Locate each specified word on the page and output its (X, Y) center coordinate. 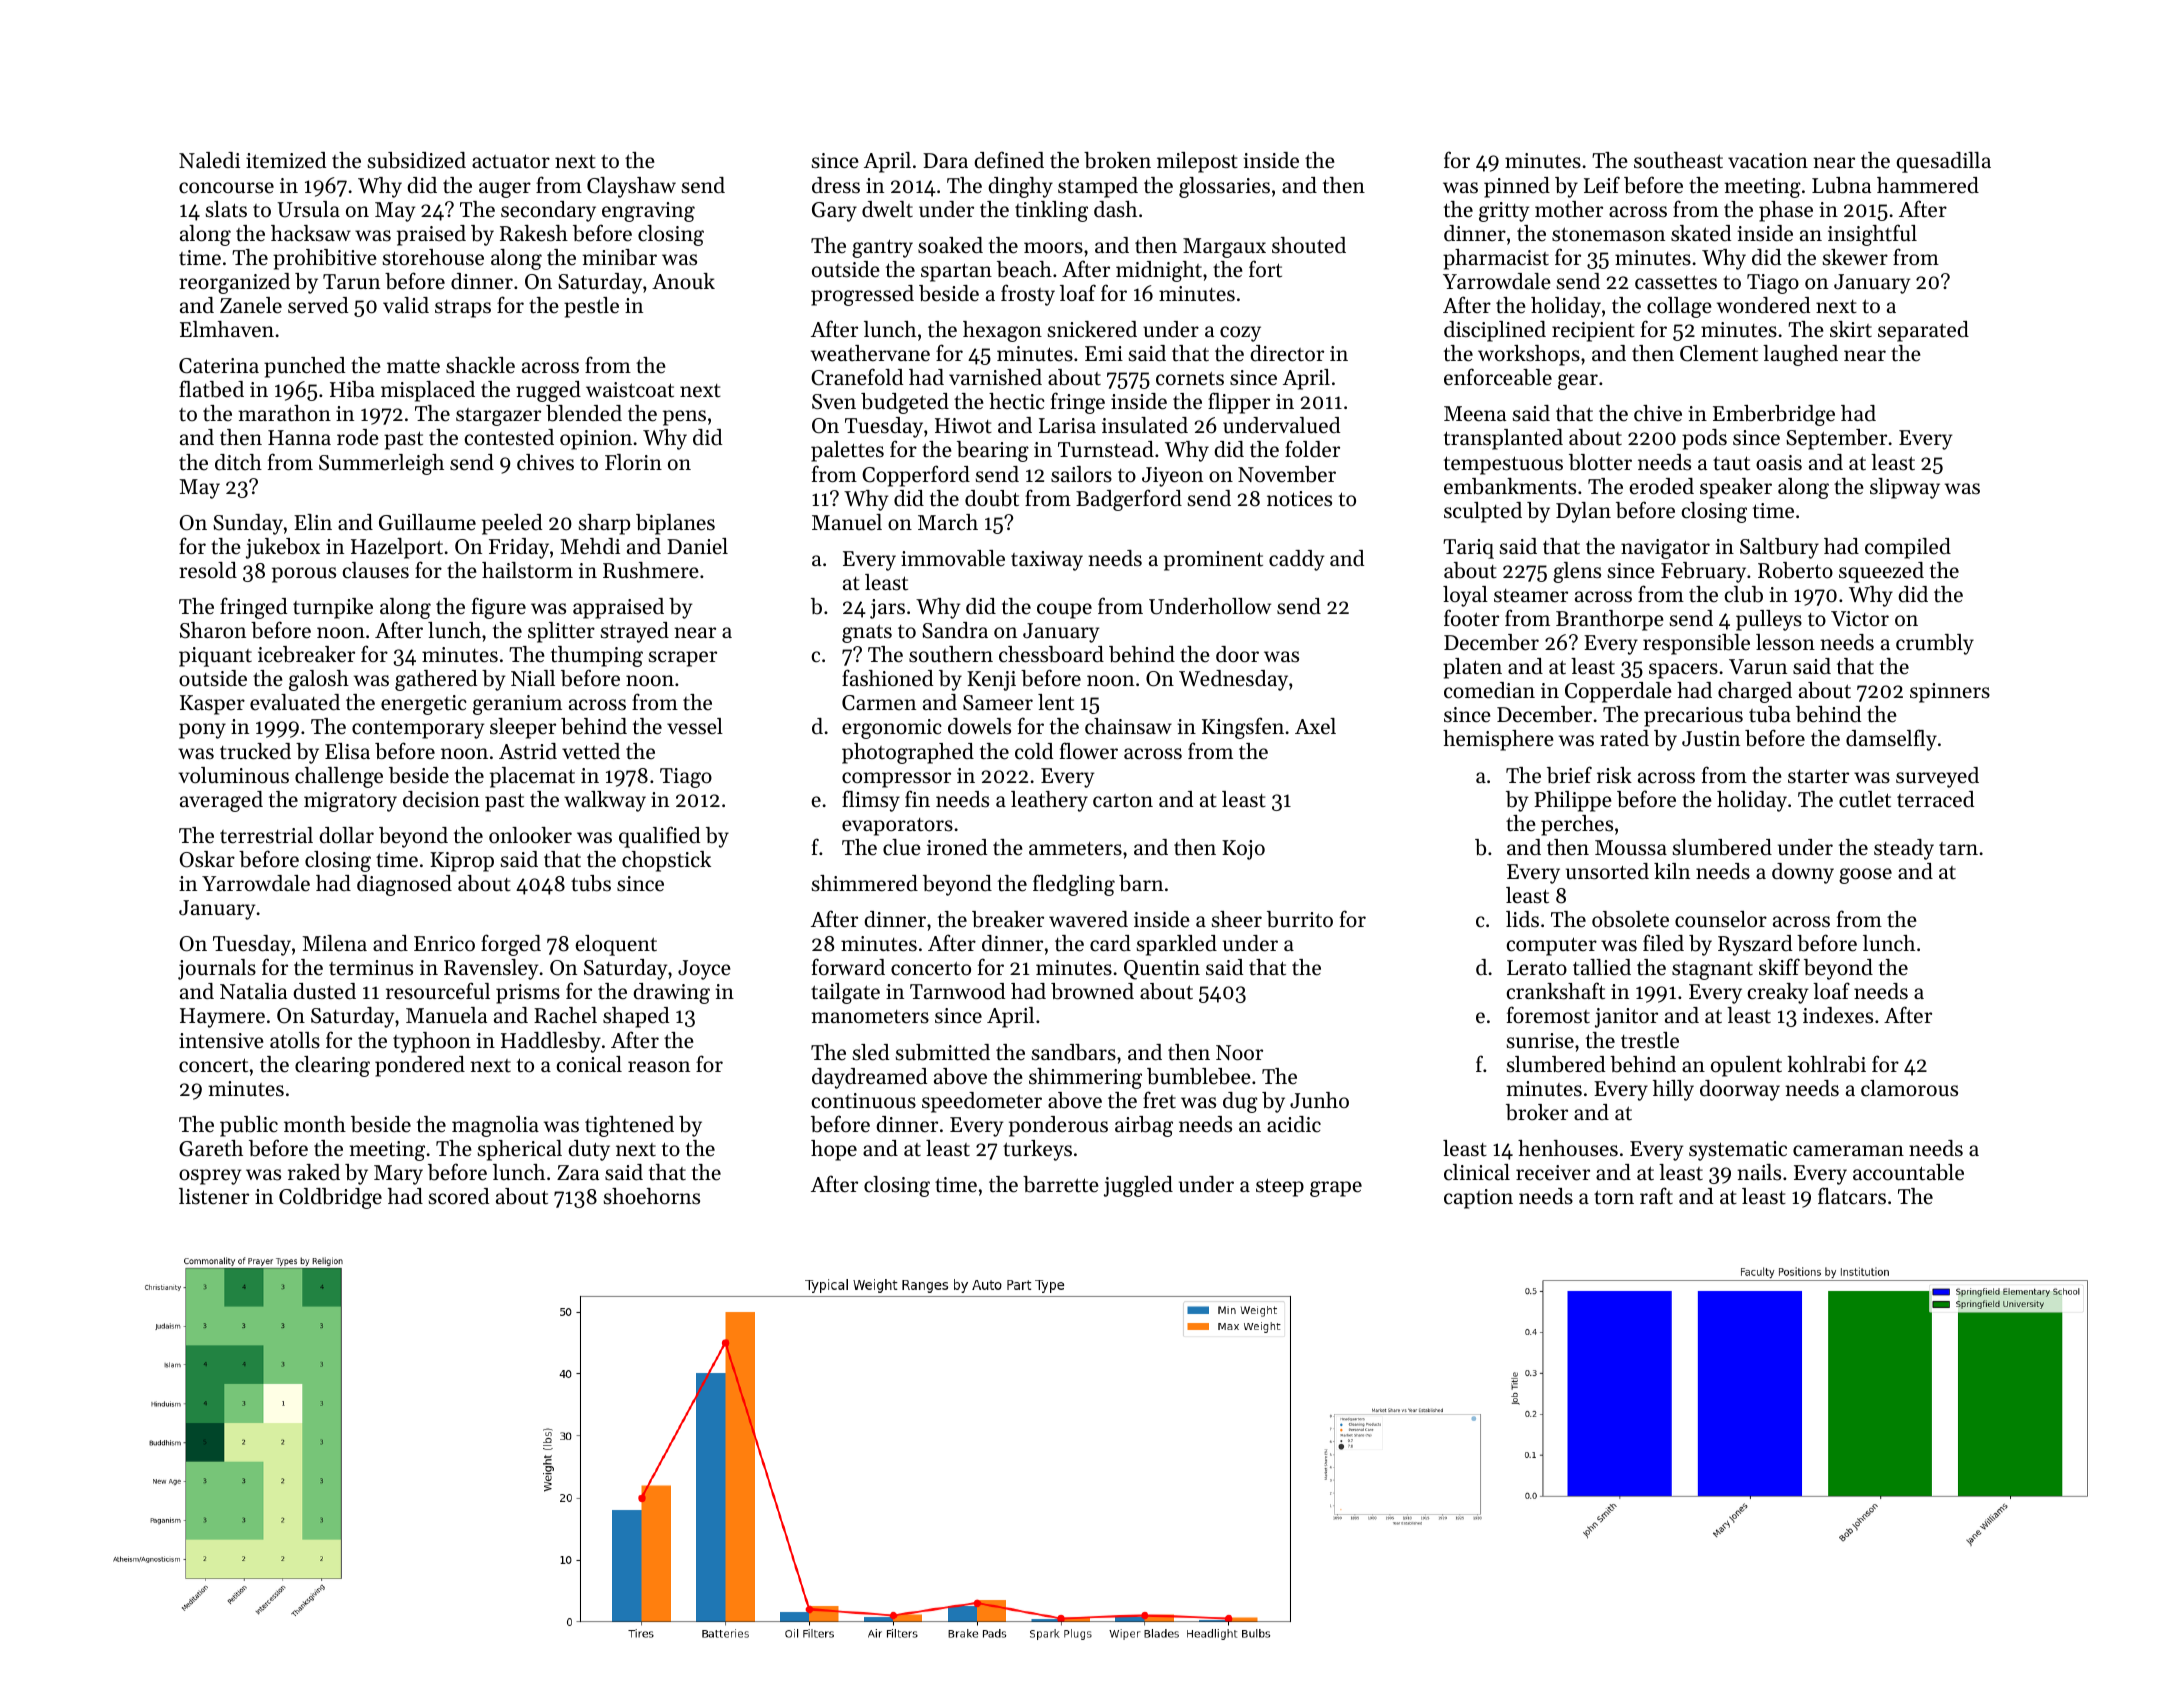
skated (1701, 233)
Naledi (209, 160)
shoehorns (652, 1196)
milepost (1197, 162)
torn (1614, 1197)
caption (1478, 1199)
